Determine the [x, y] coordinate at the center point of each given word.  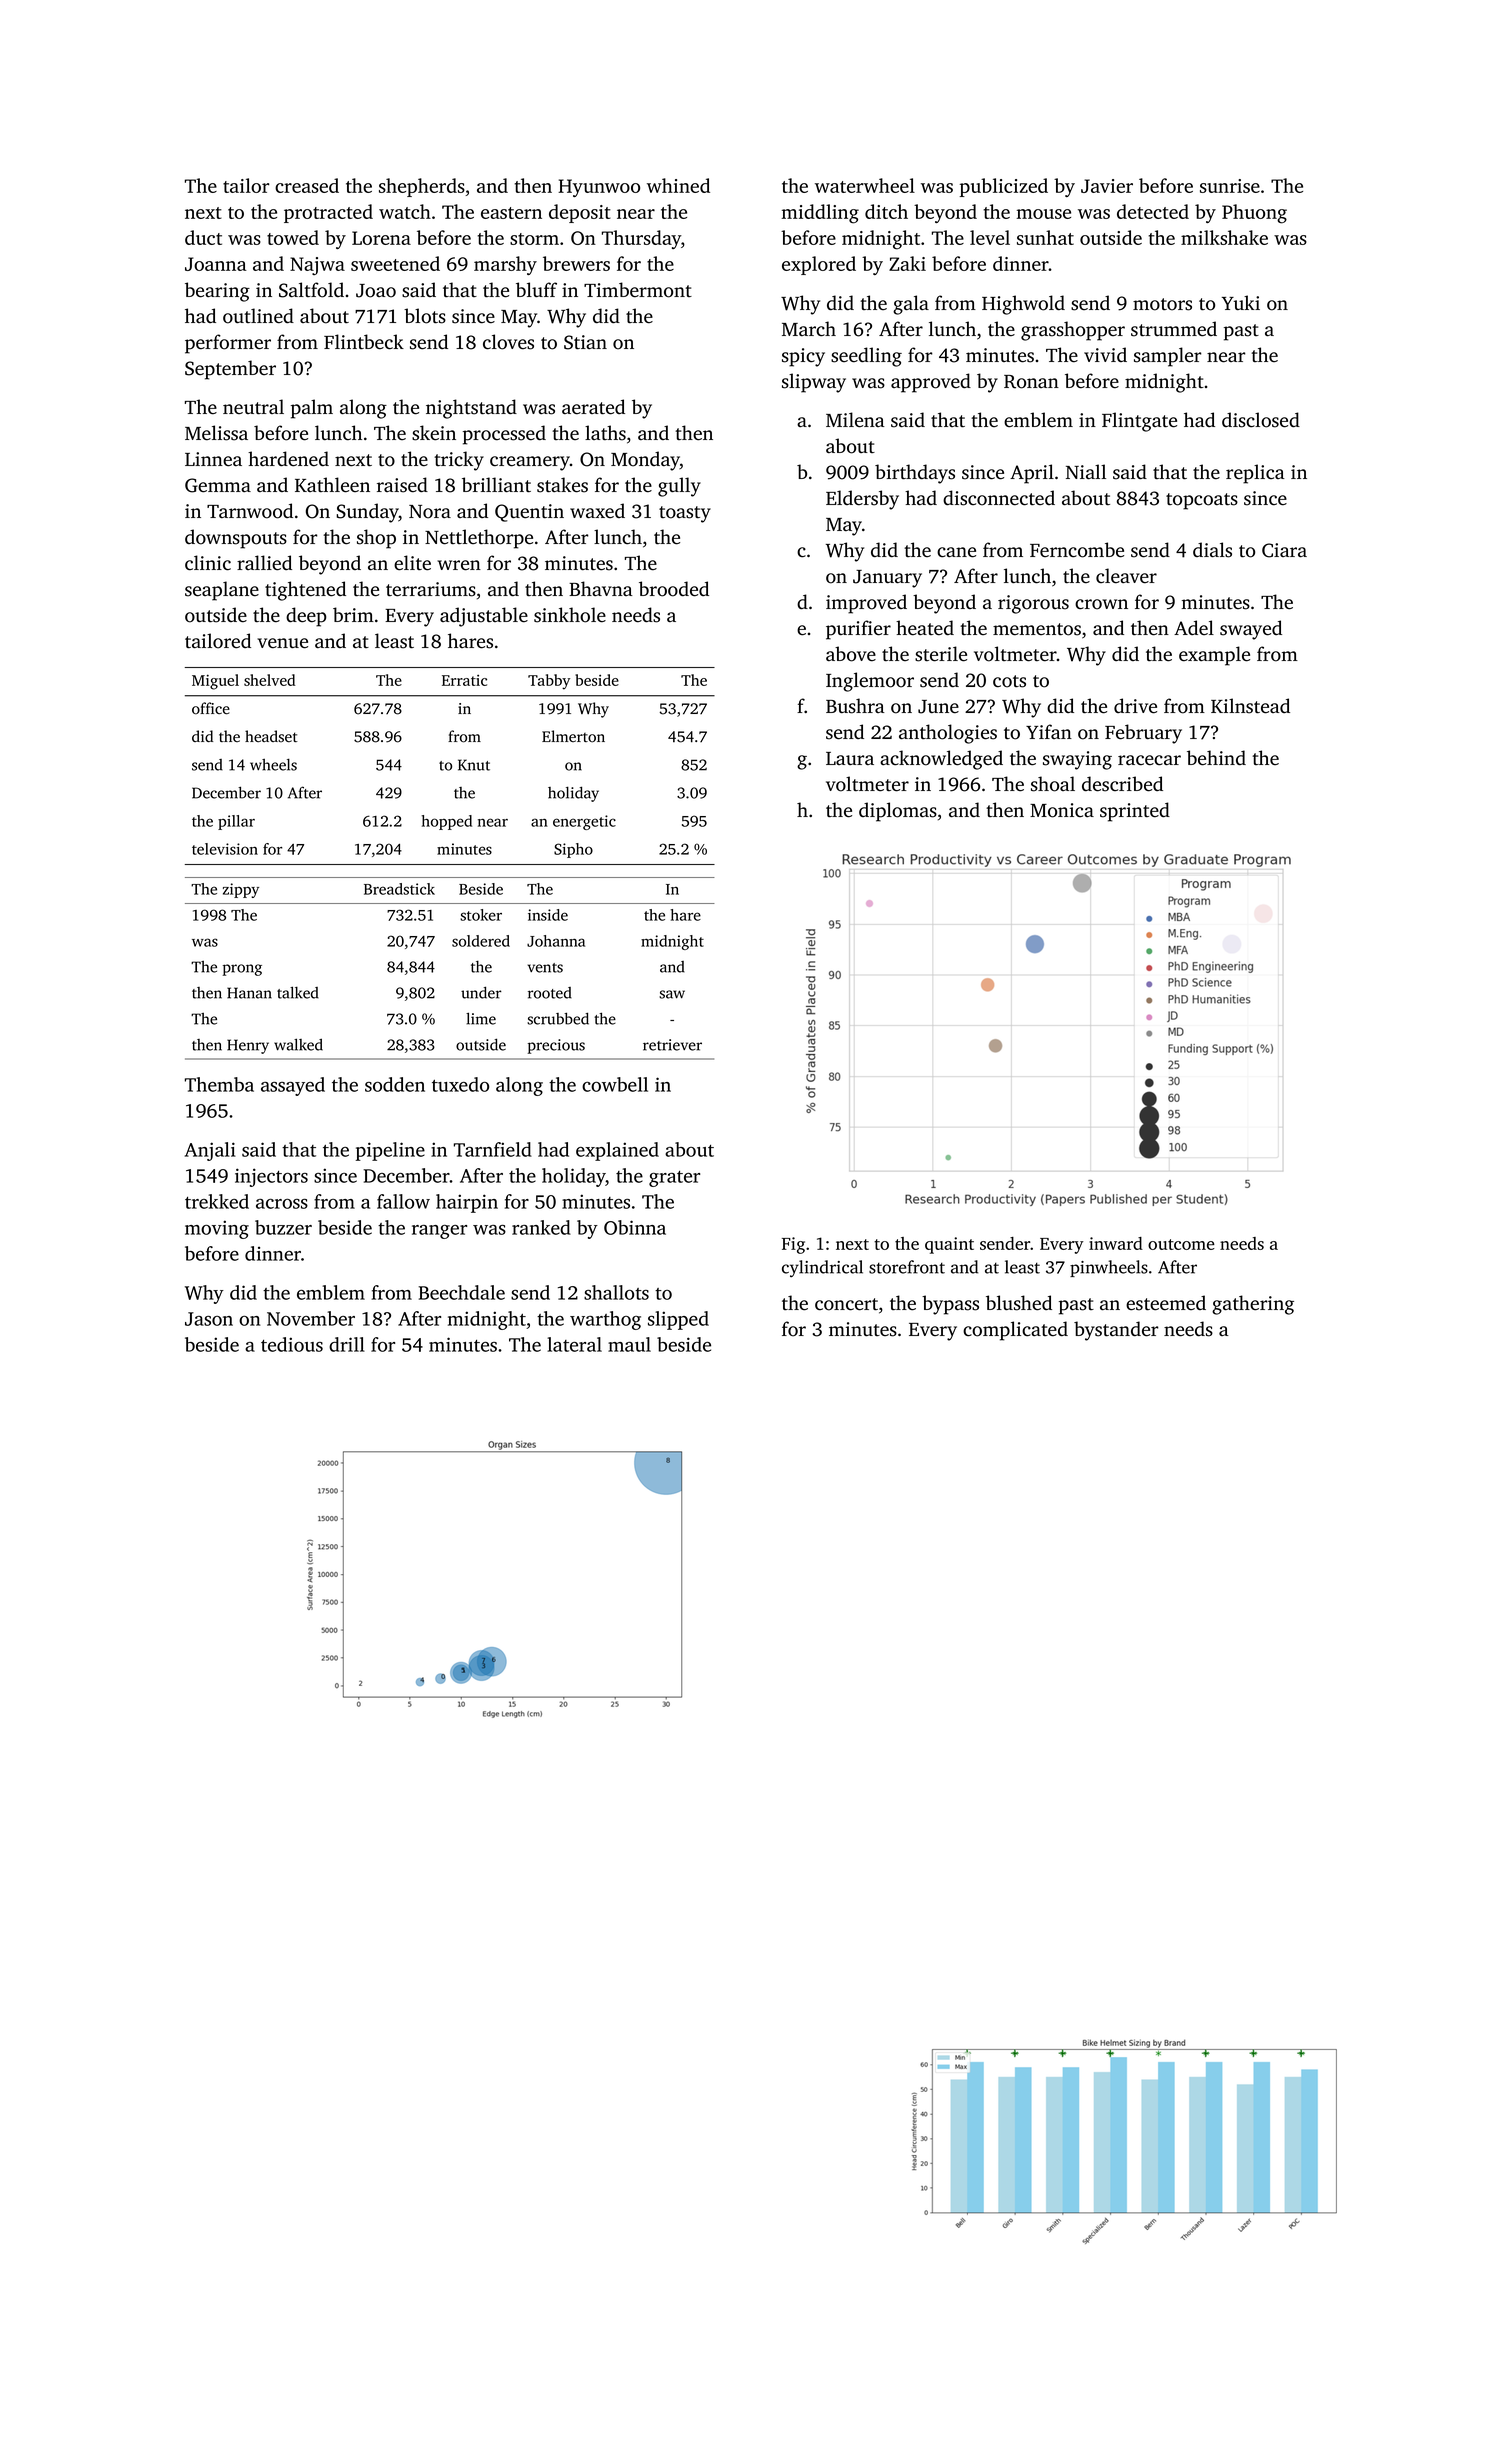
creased [307, 185]
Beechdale [462, 1292]
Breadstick [399, 889]
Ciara [1284, 550]
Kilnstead [1250, 706]
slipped [678, 1320]
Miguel [215, 682]
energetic [584, 822]
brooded [674, 589]
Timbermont [638, 290]
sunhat [1045, 237]
